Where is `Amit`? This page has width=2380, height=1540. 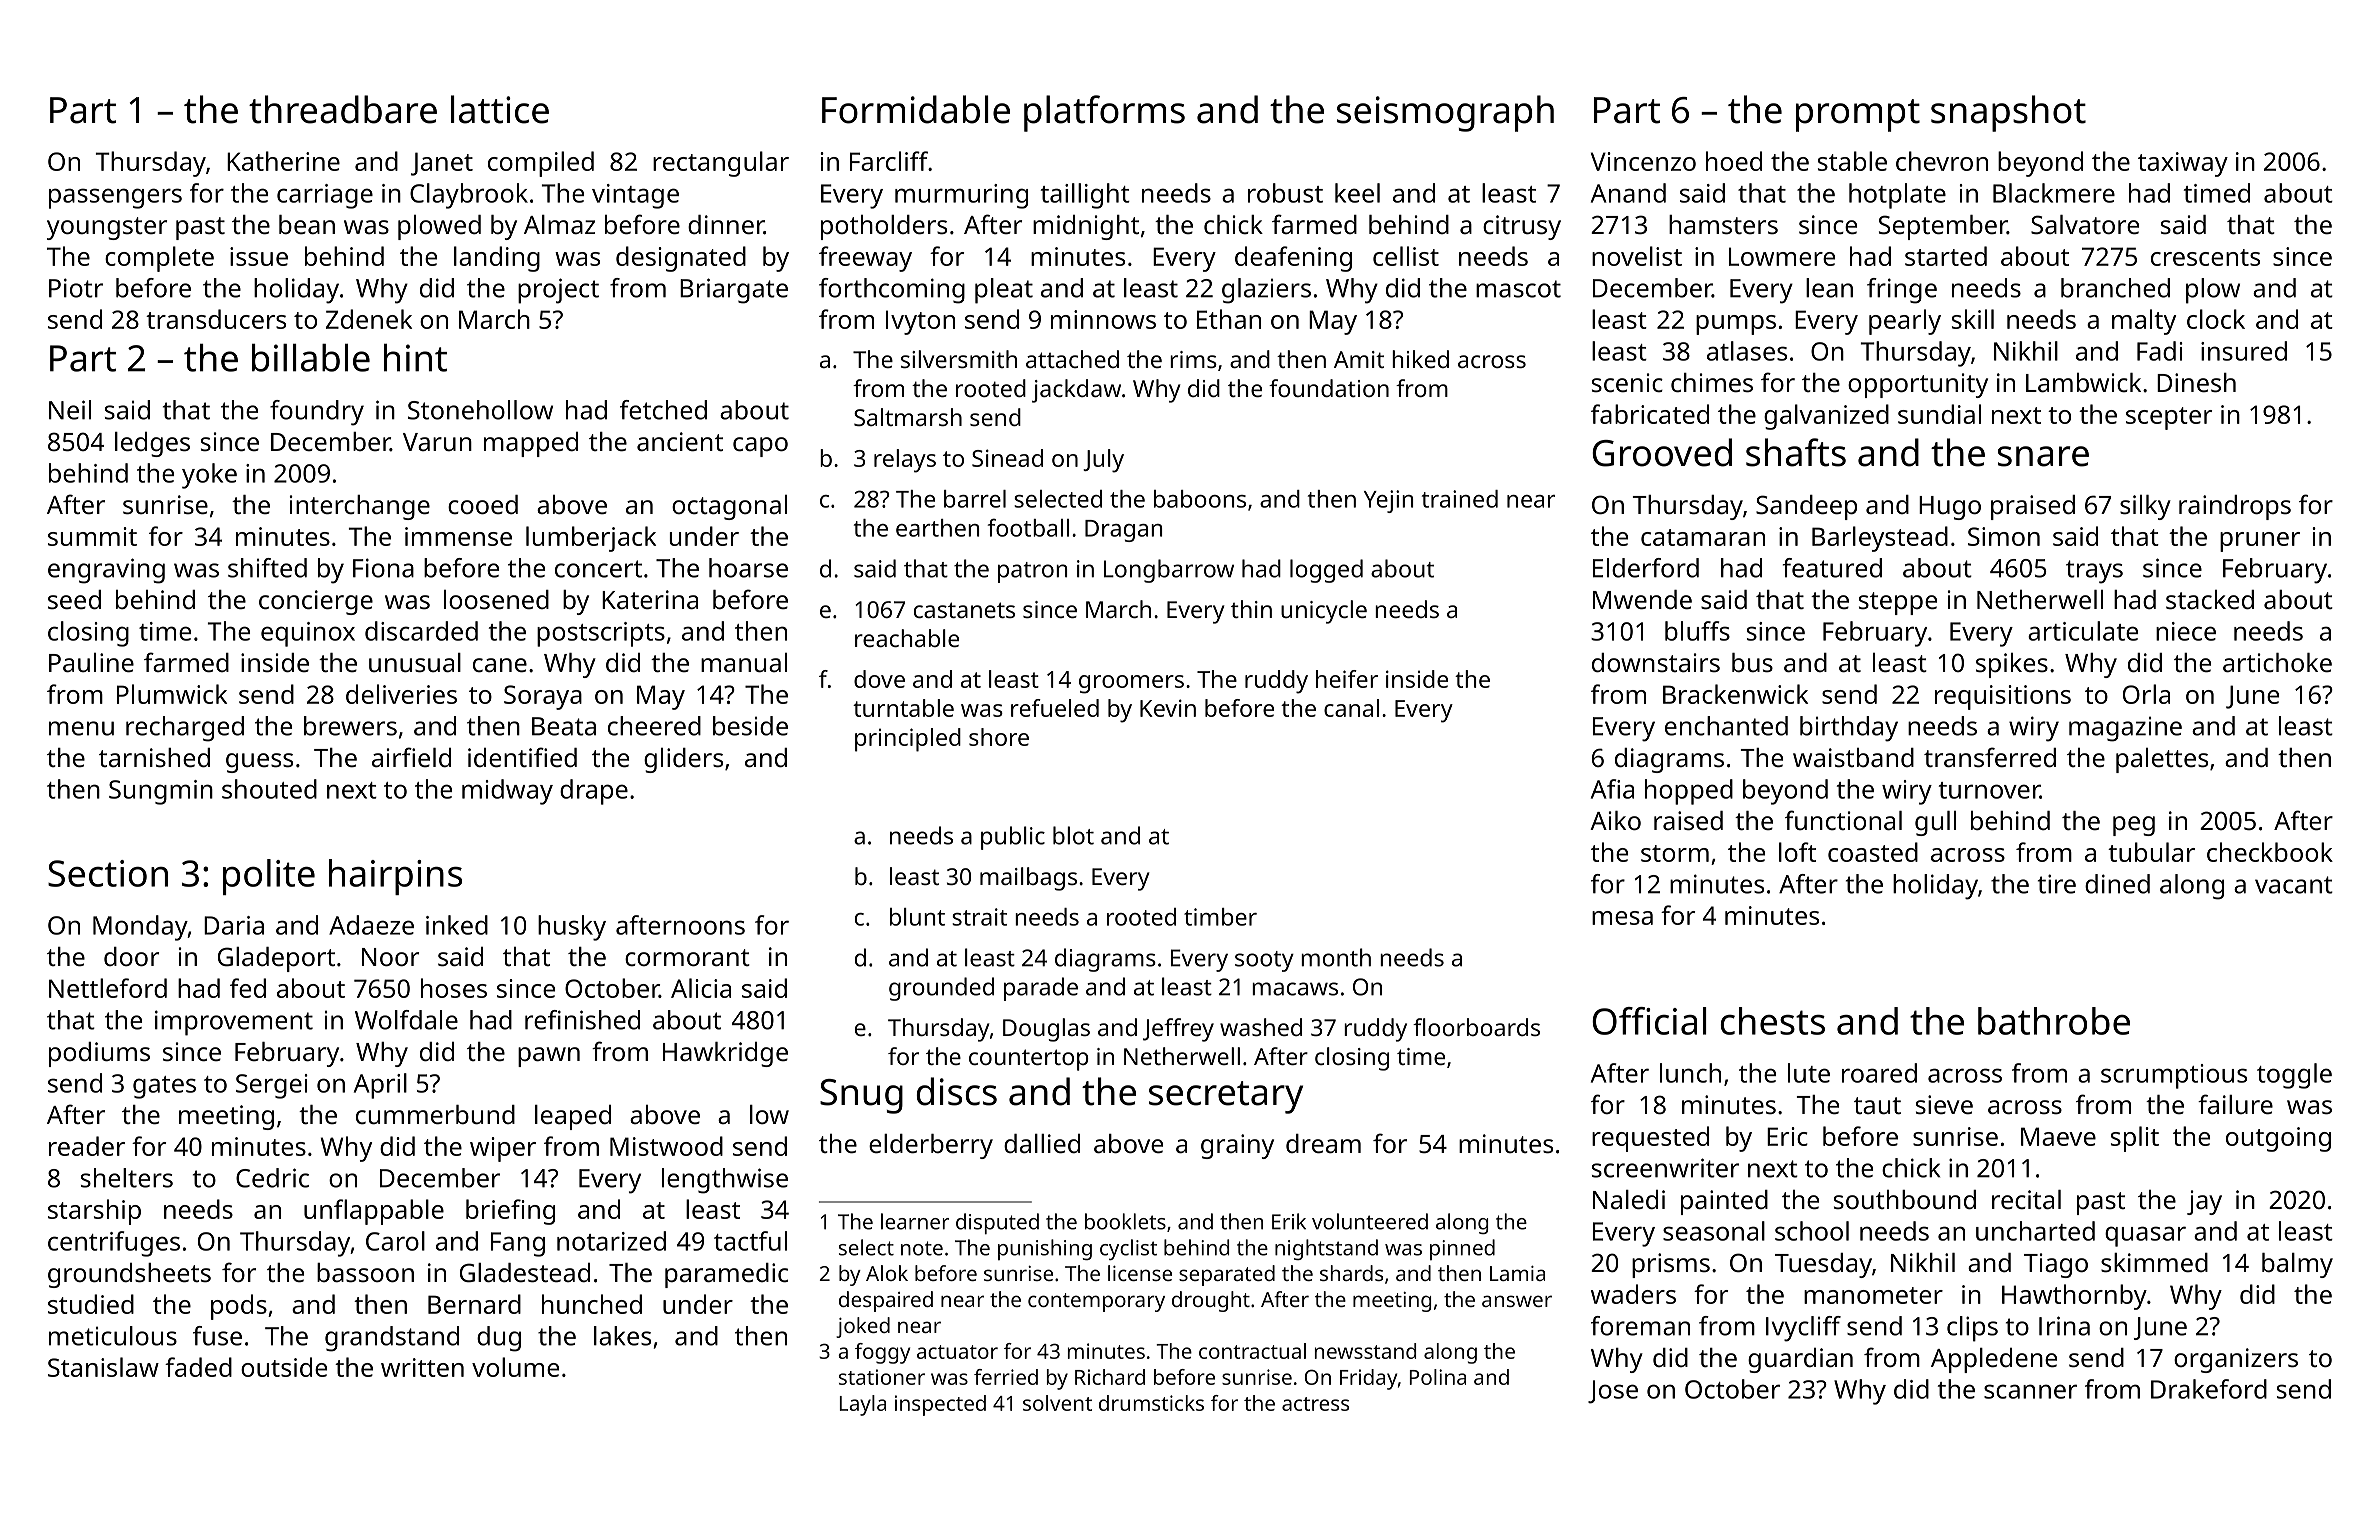 Amit is located at coordinates (1359, 359).
